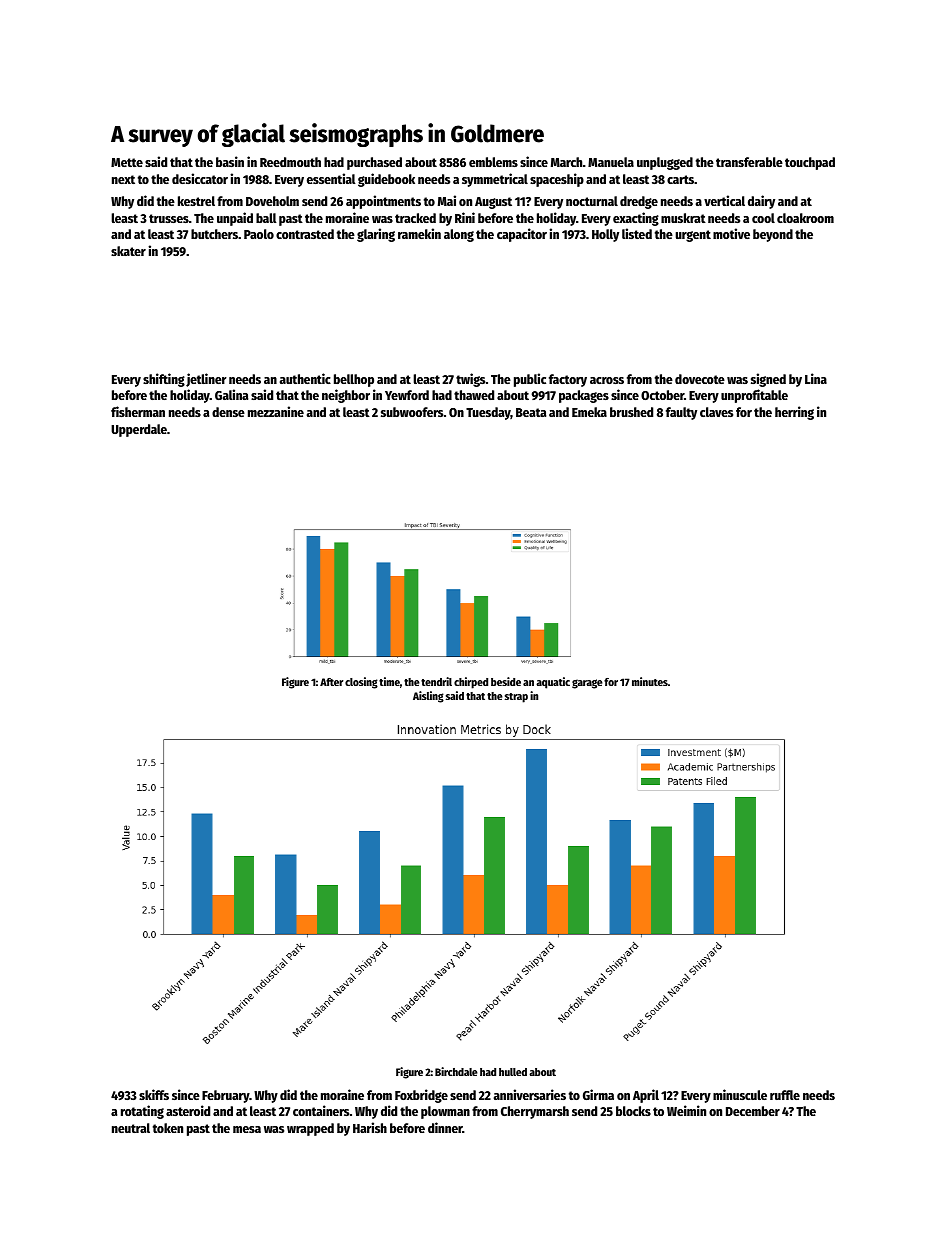 The height and width of the screenshot is (1233, 952). What do you see at coordinates (749, 162) in the screenshot?
I see `transferable` at bounding box center [749, 162].
